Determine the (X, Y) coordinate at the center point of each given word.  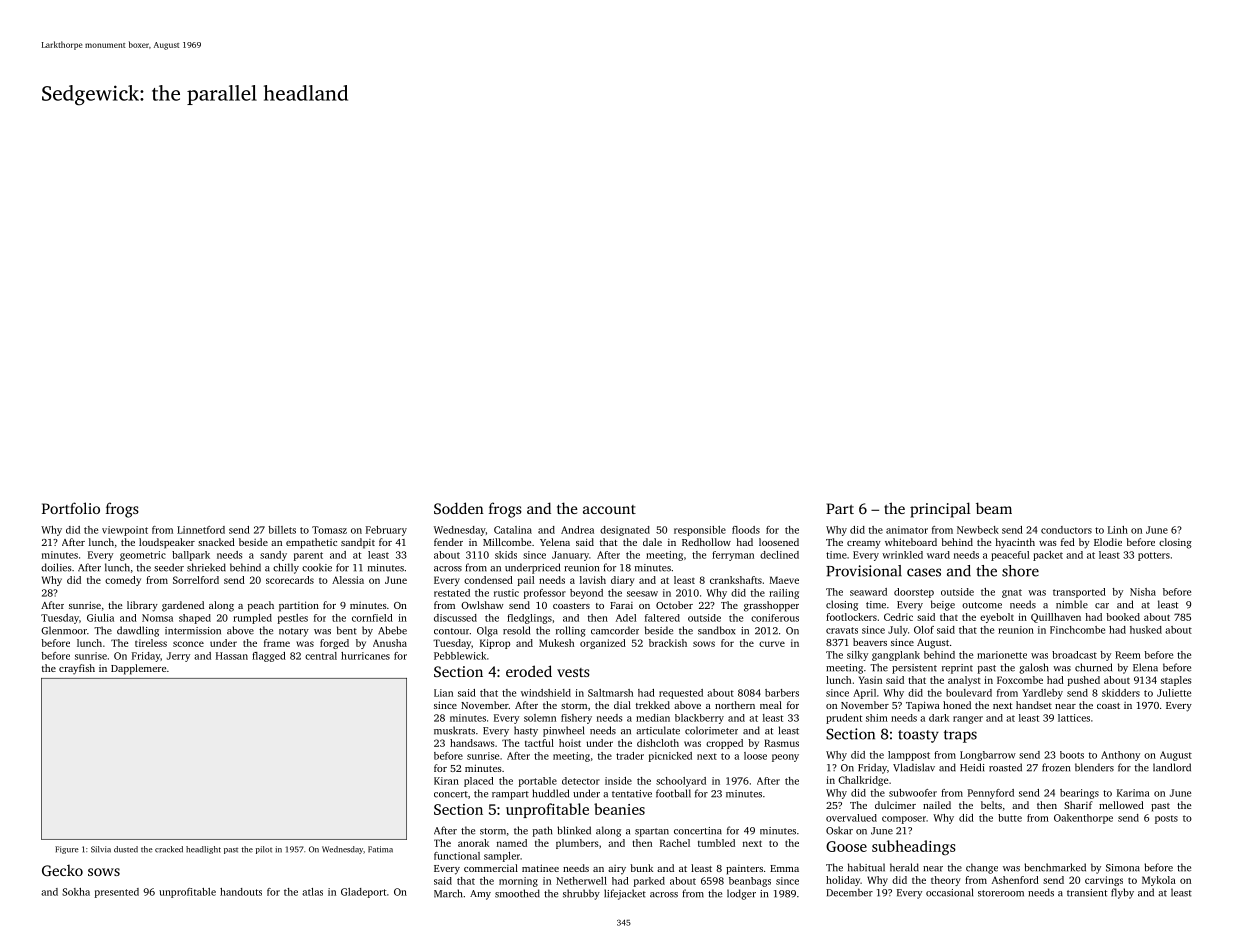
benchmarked (1055, 867)
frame (277, 643)
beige (943, 605)
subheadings (914, 847)
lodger (741, 894)
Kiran (446, 781)
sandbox (717, 630)
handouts (241, 892)
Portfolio (71, 508)
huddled (550, 793)
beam (994, 508)
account (609, 509)
